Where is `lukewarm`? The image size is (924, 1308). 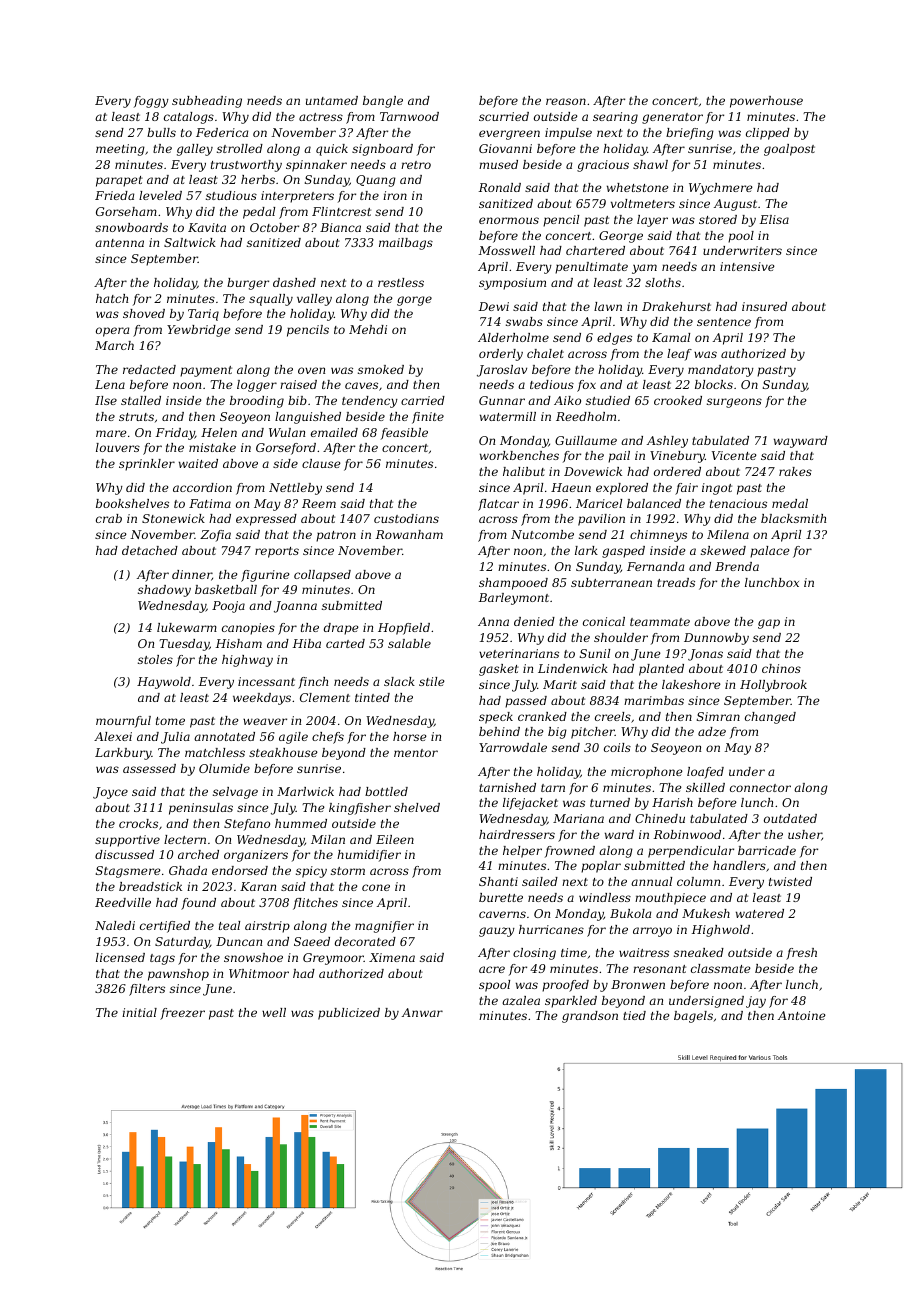 lukewarm is located at coordinates (187, 627).
